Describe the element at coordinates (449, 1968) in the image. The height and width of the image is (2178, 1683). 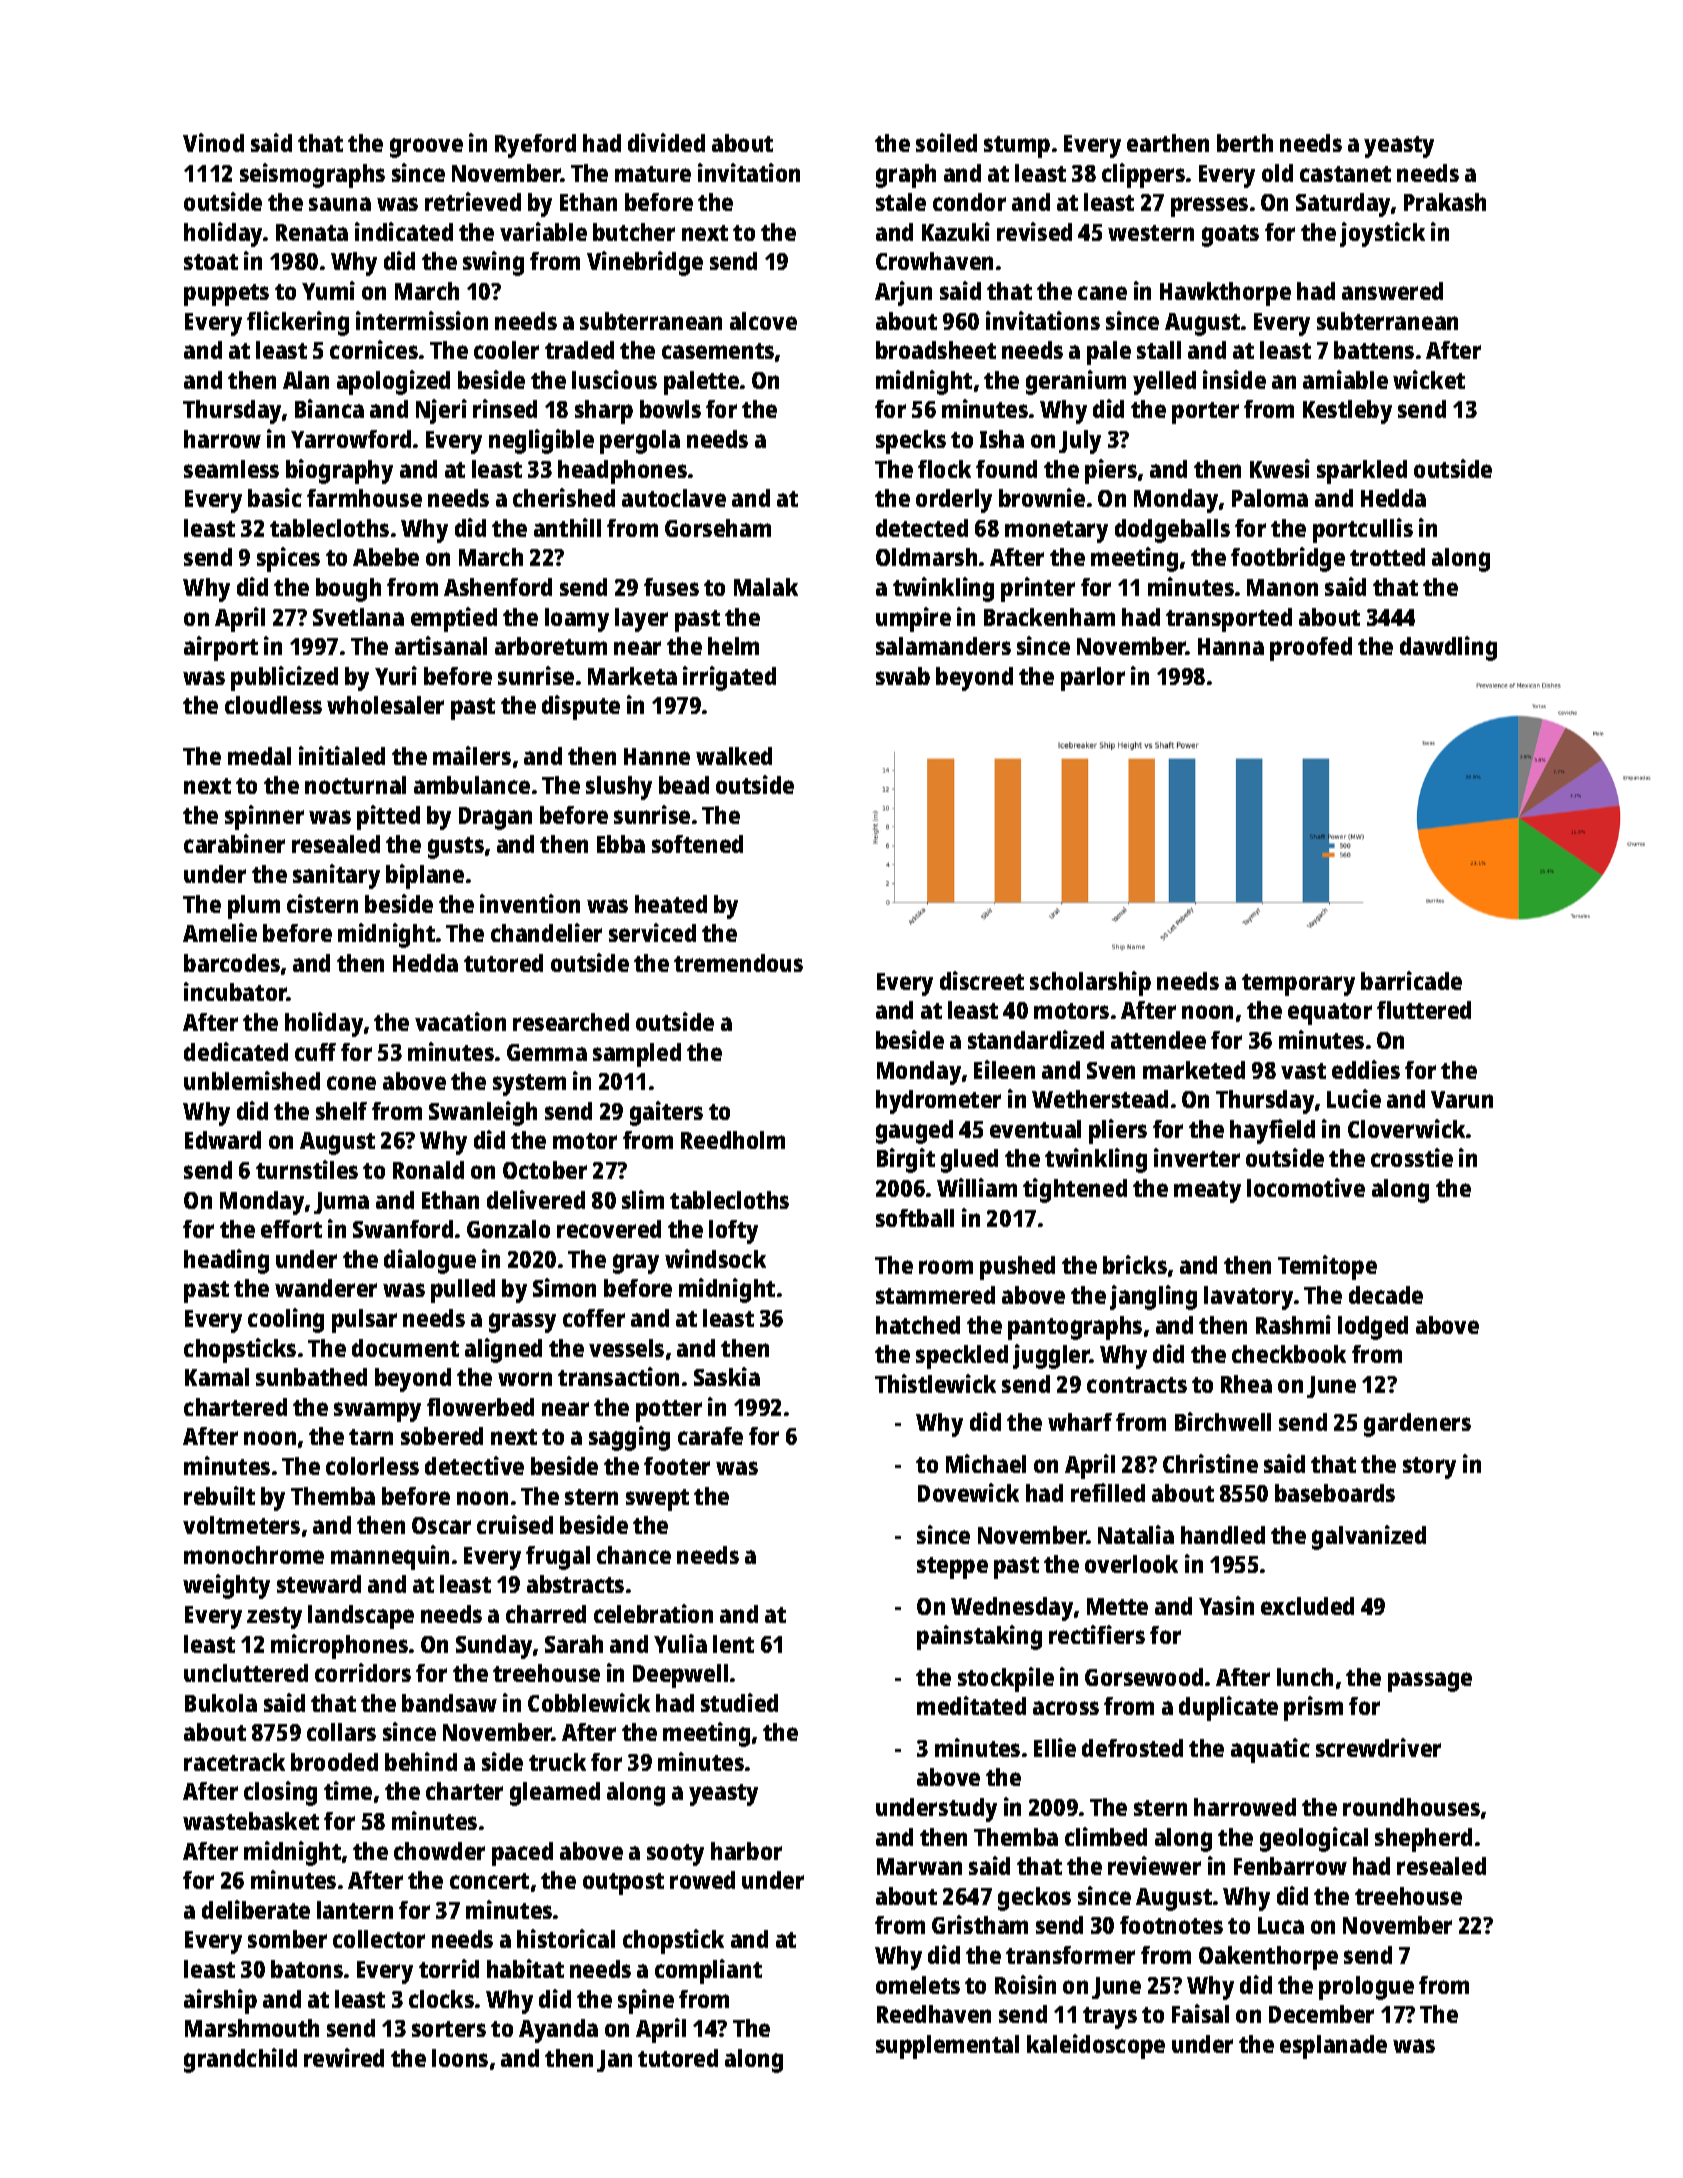
I see `torrid` at that location.
